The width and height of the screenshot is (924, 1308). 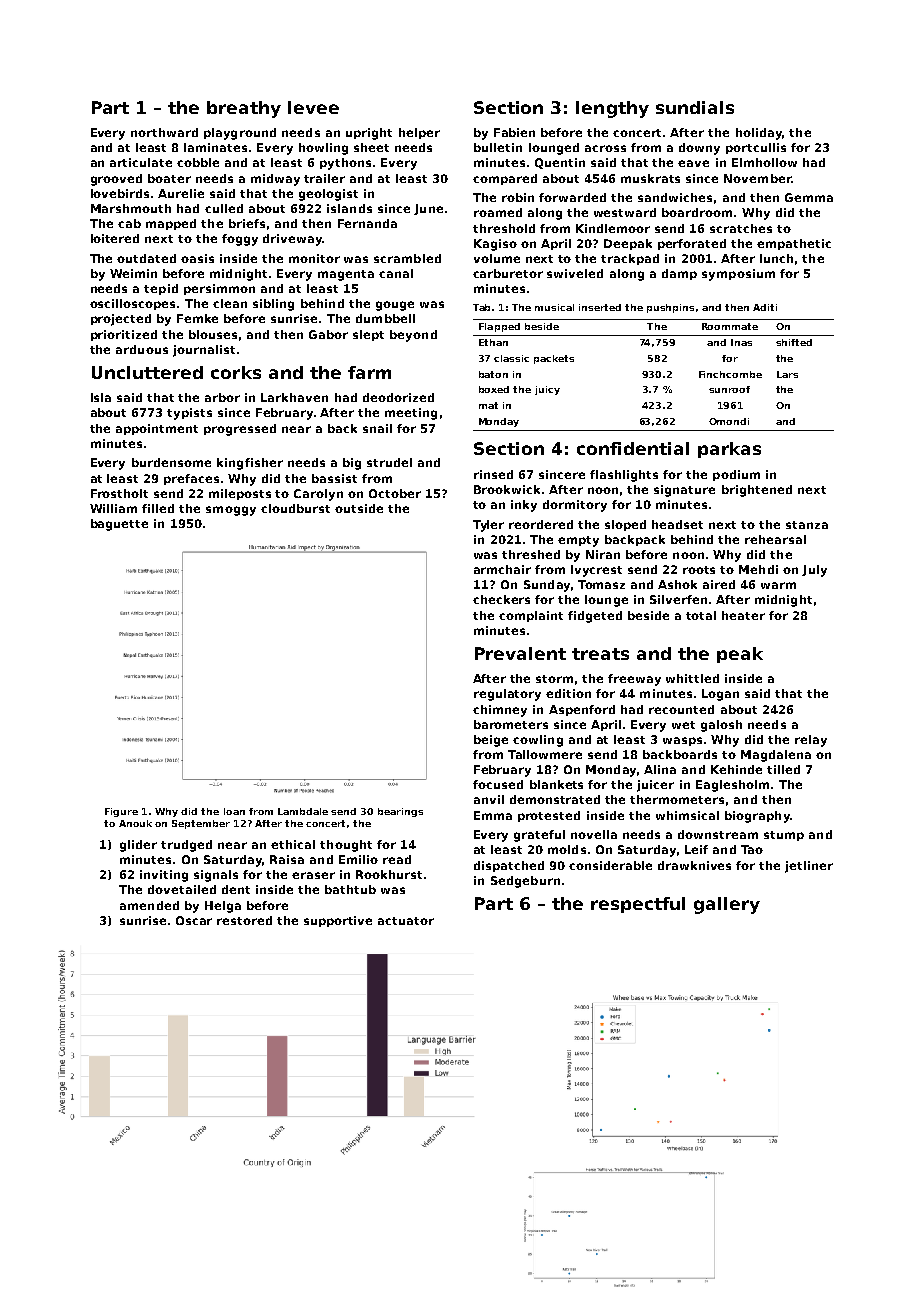 What do you see at coordinates (400, 812) in the screenshot?
I see `bearings` at bounding box center [400, 812].
